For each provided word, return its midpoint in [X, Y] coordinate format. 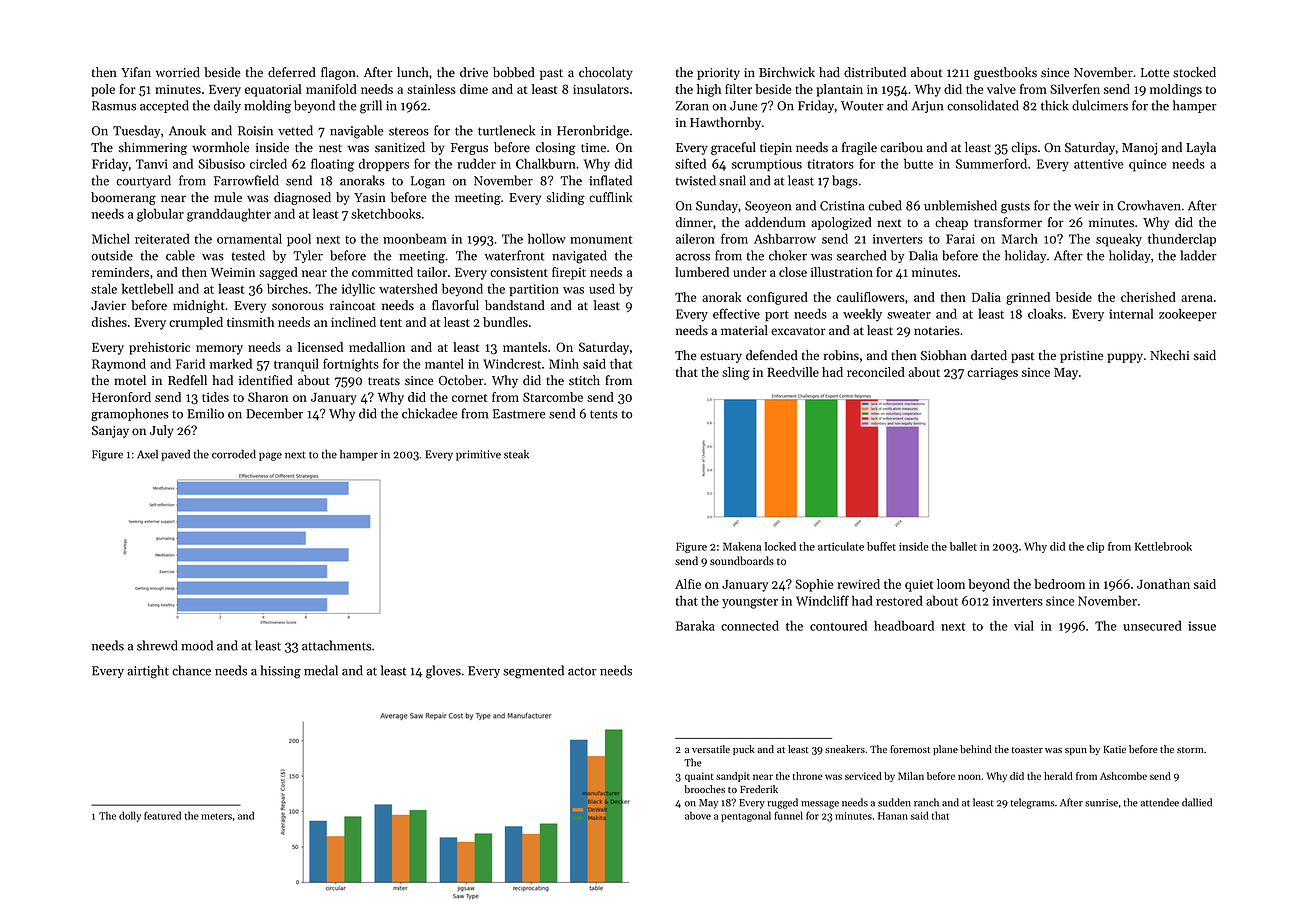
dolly [130, 816]
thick [1055, 105]
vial [1024, 625]
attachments [336, 645]
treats [384, 381]
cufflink [610, 197]
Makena [742, 546]
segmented [533, 672]
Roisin [255, 131]
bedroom [1059, 584]
